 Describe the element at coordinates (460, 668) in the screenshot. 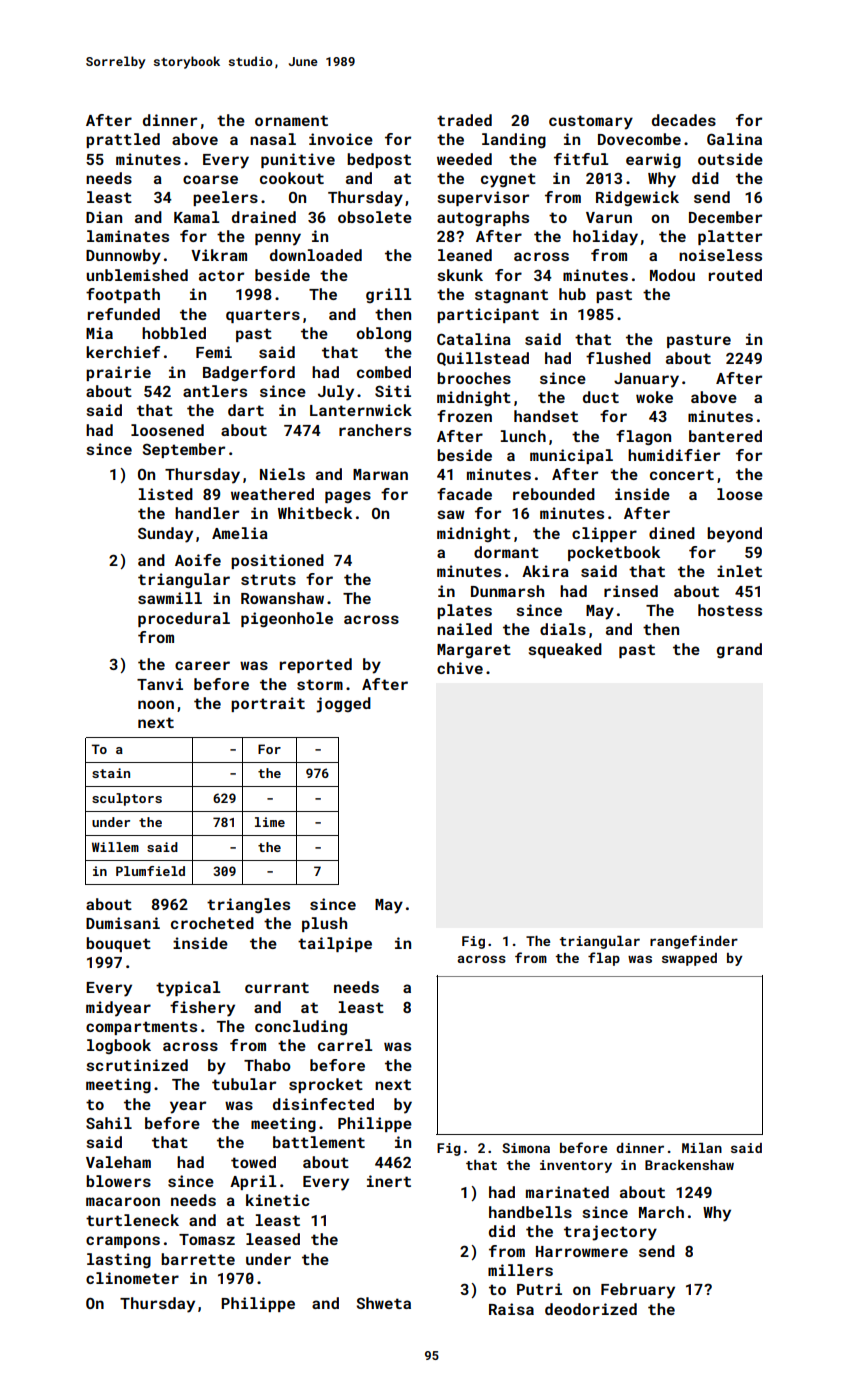

I see `chive` at that location.
